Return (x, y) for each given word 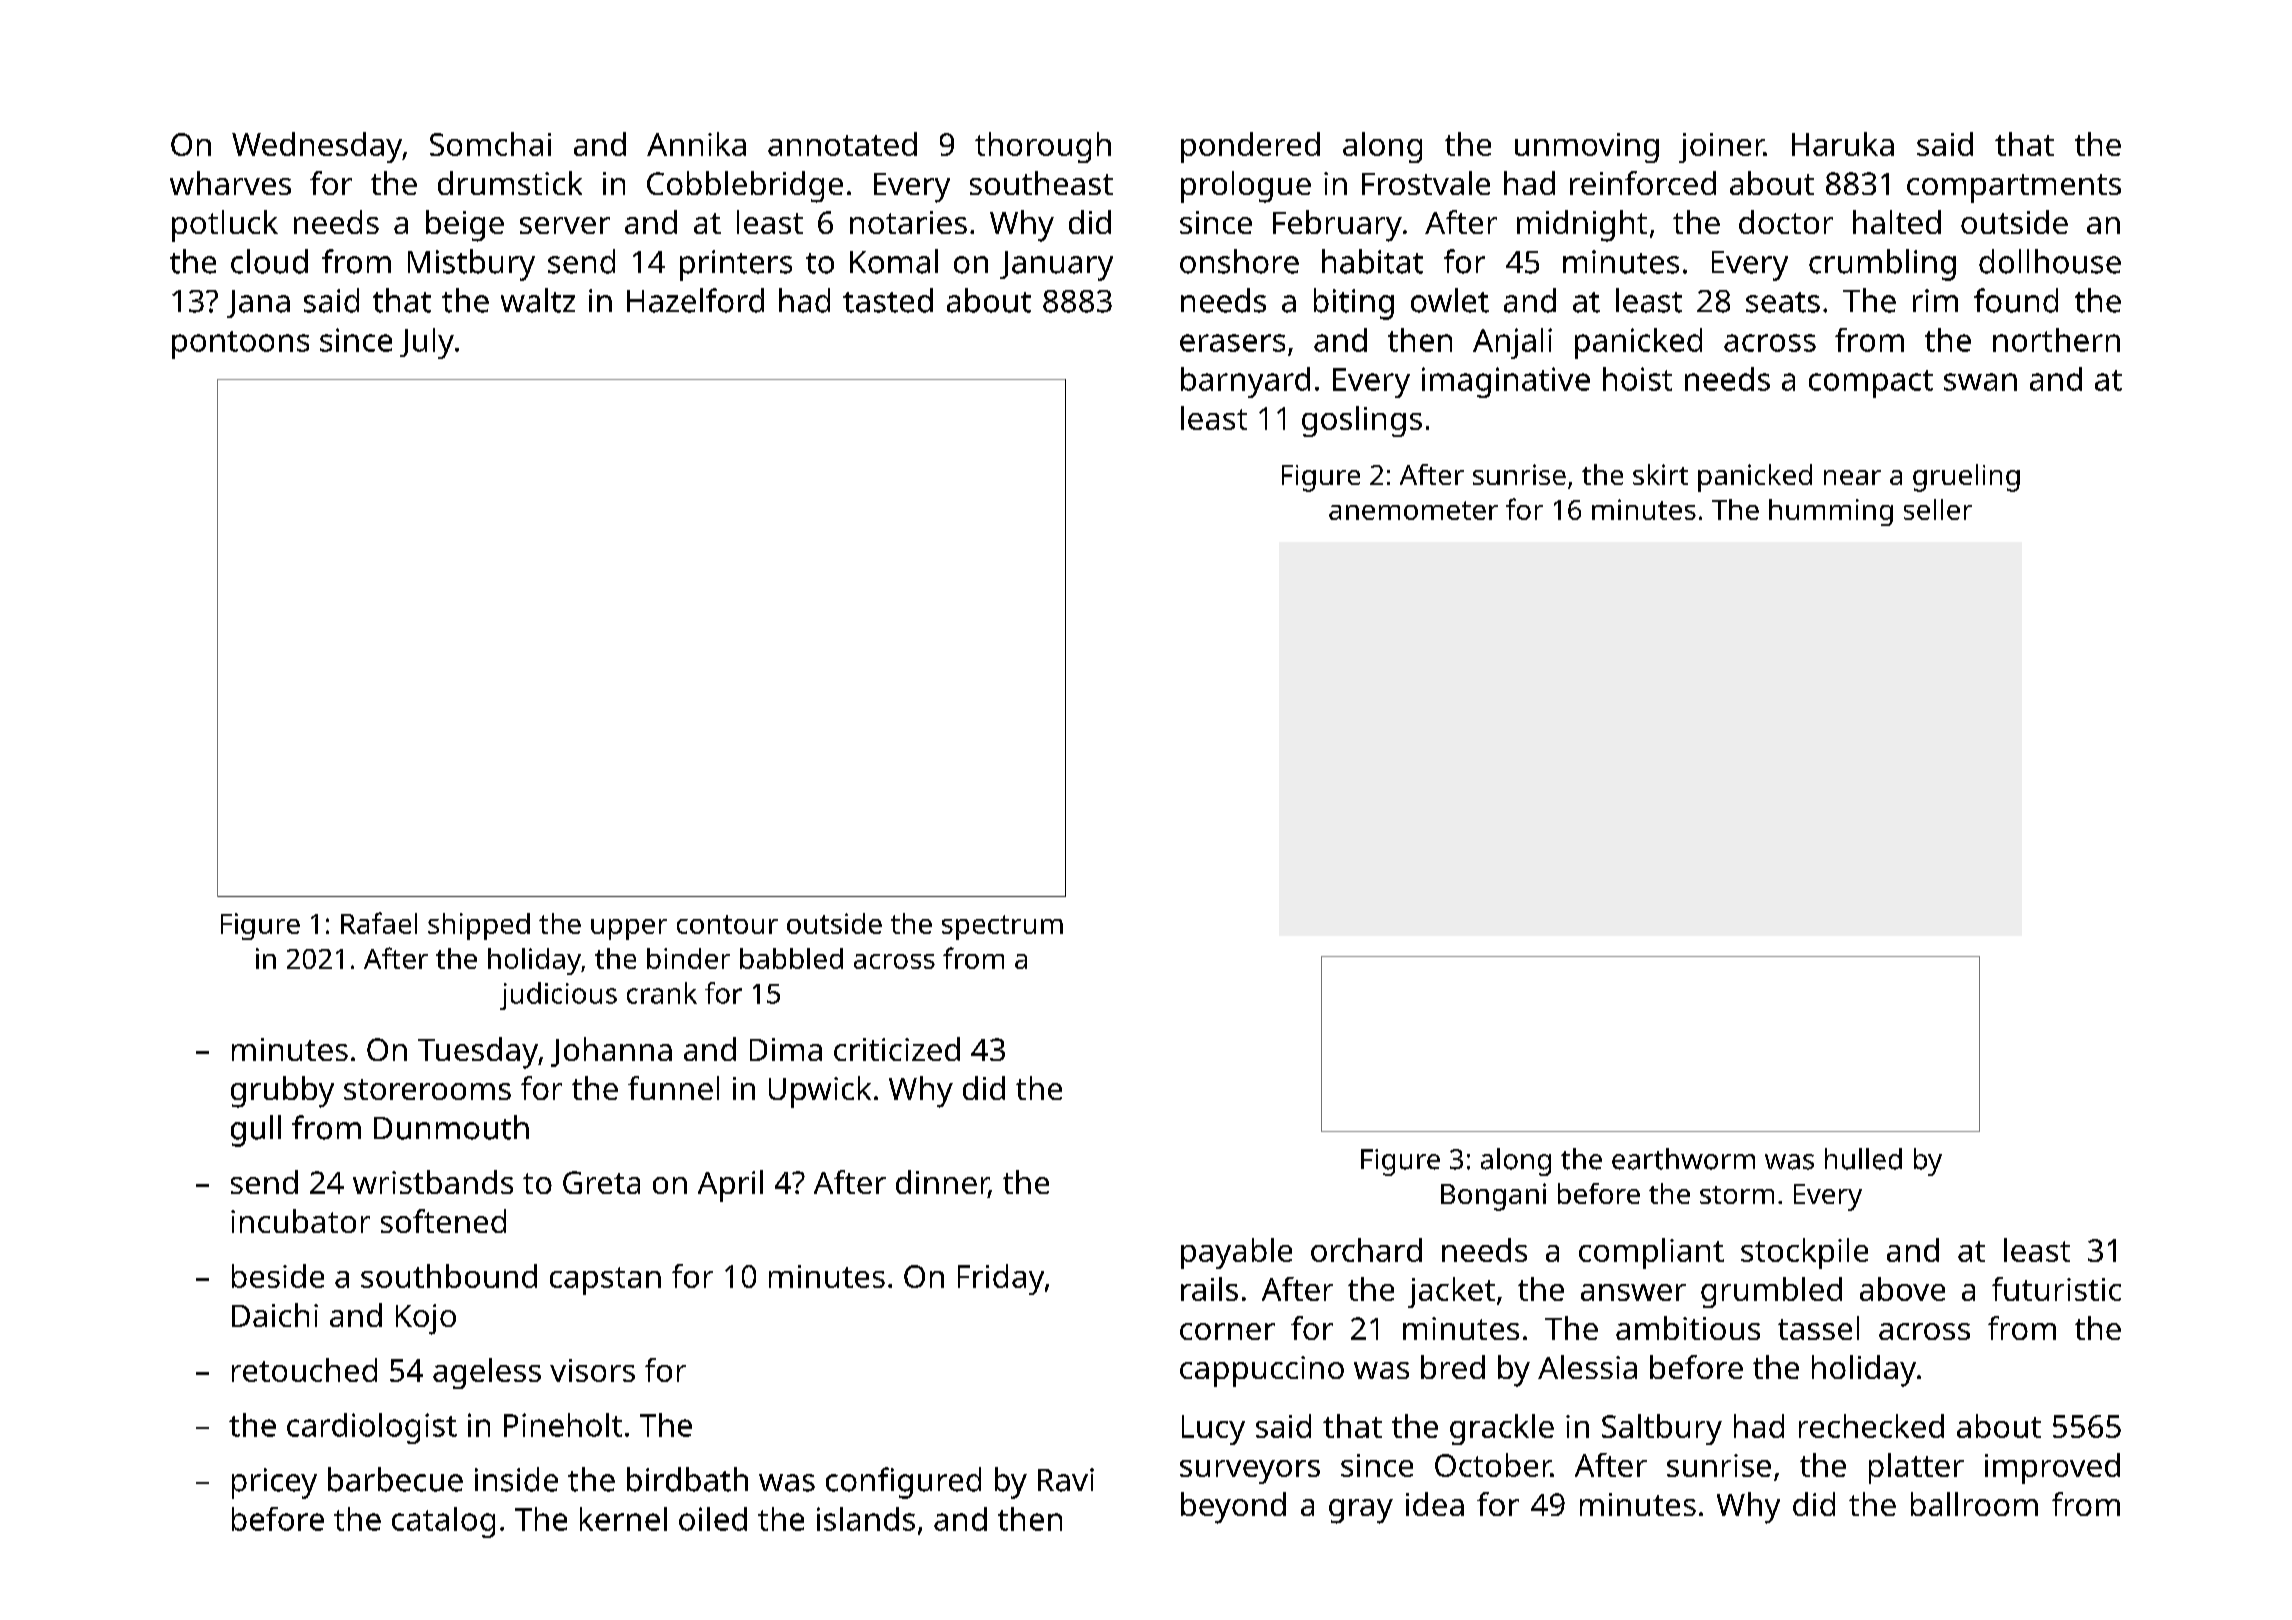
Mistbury (471, 265)
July (427, 343)
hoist (1637, 379)
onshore (1239, 261)
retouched (304, 1370)
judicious (558, 996)
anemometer (1413, 510)
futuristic (2056, 1289)
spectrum (1002, 927)
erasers (1232, 343)
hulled (1863, 1159)
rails (1209, 1289)
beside (278, 1276)
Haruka (1843, 144)
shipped (479, 926)
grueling (1966, 478)
